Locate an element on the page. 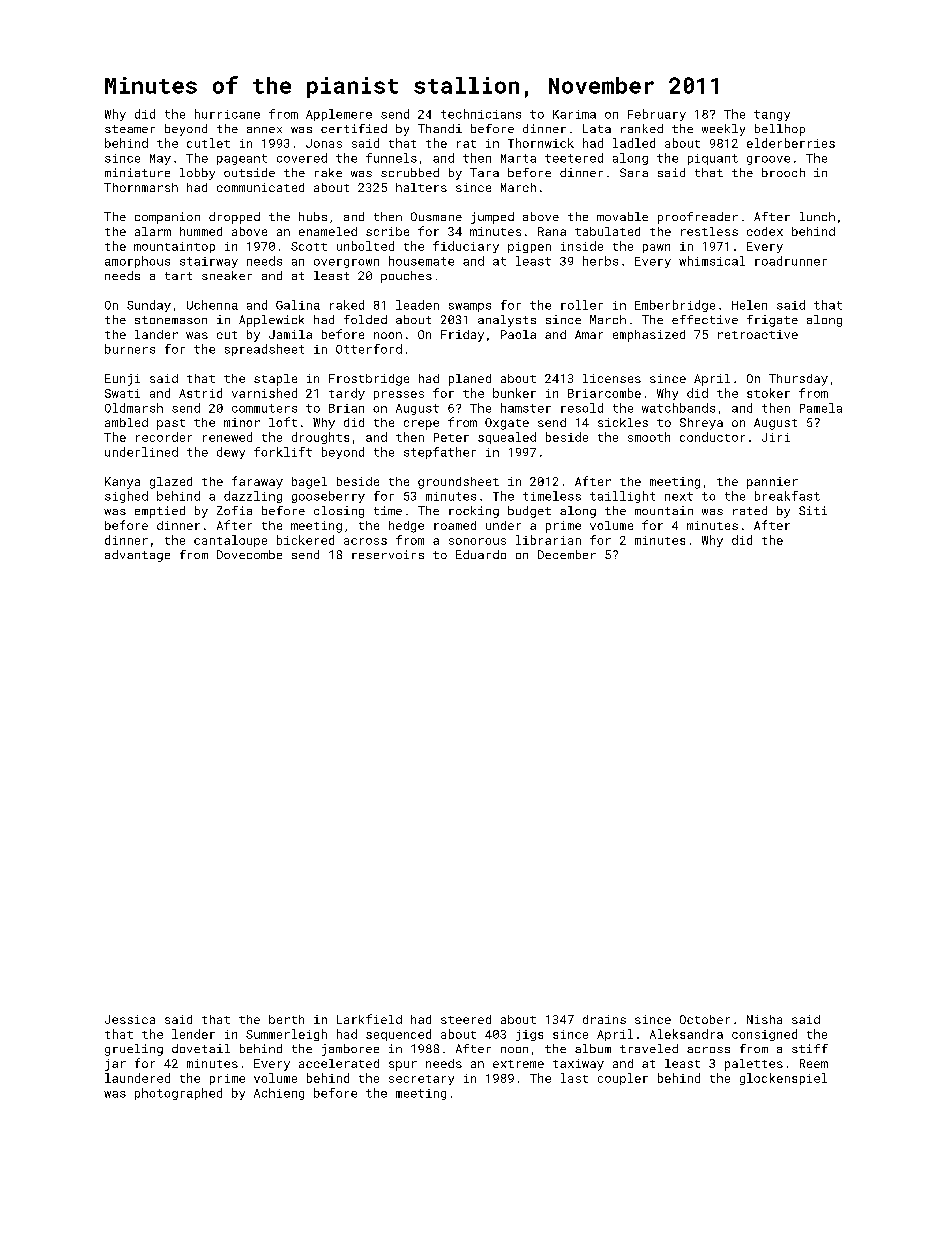 This page has width=952, height=1233. steered is located at coordinates (466, 1019).
